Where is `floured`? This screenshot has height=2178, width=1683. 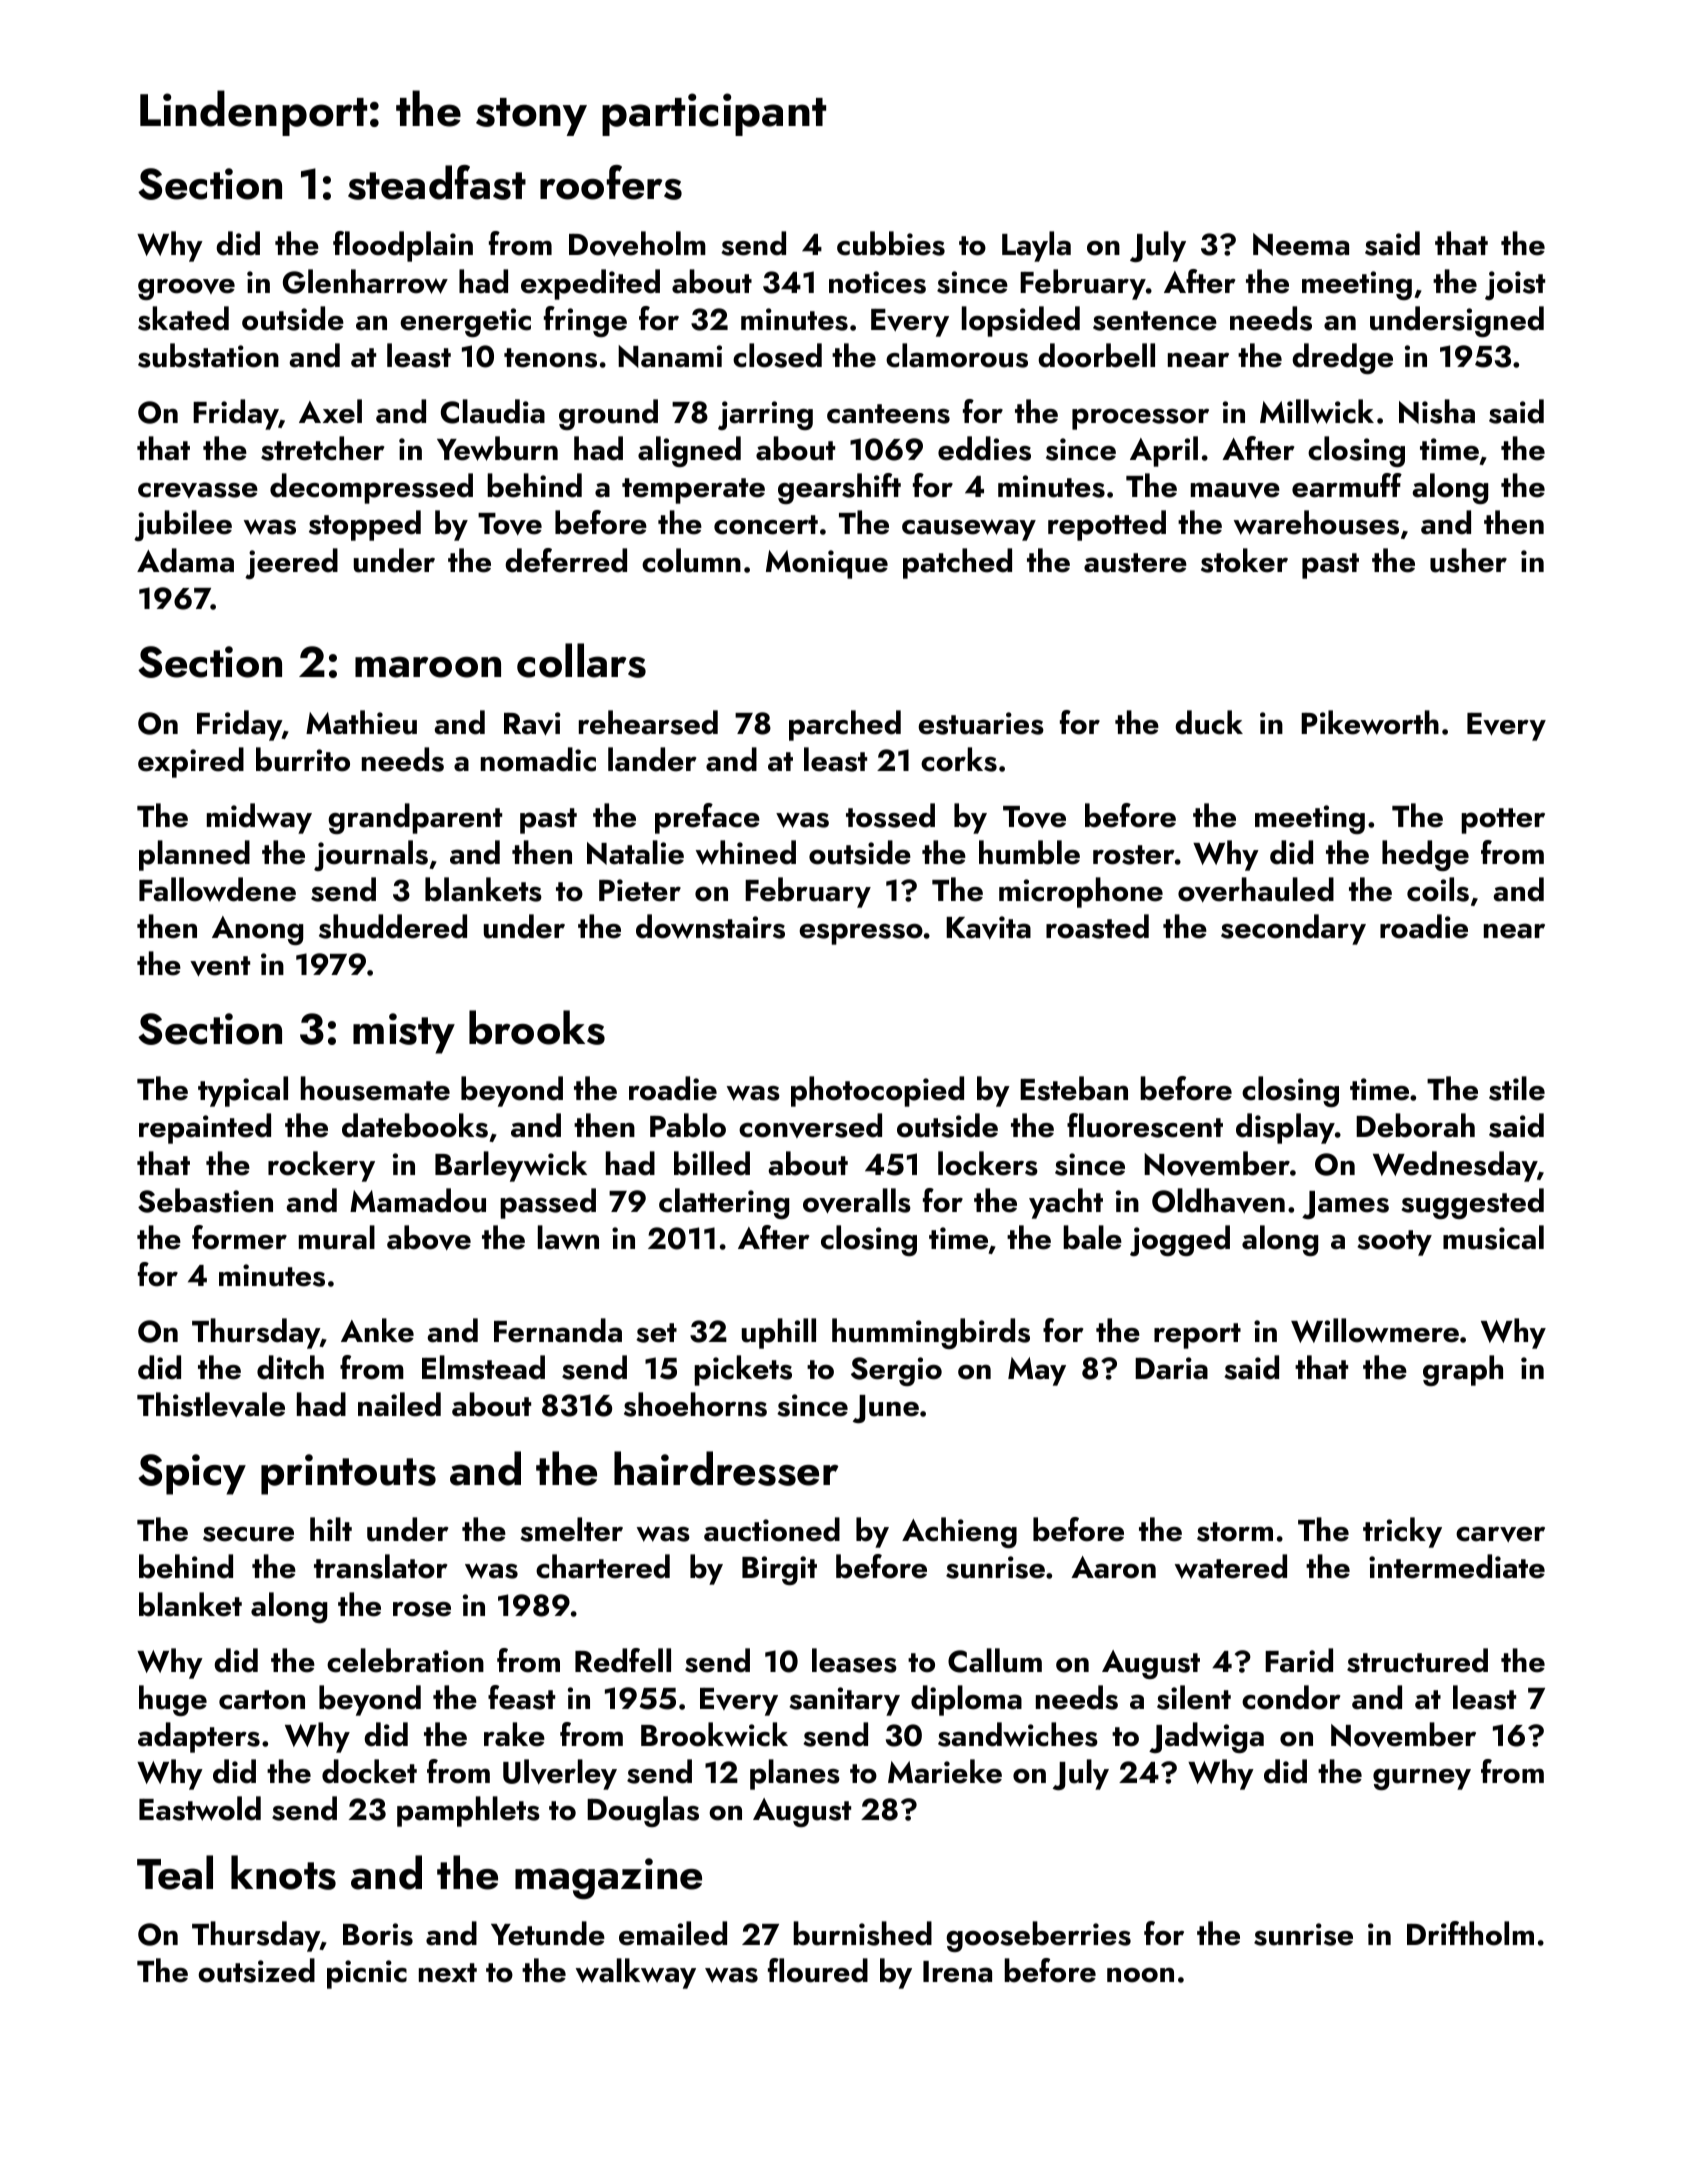
floured is located at coordinates (818, 1970).
